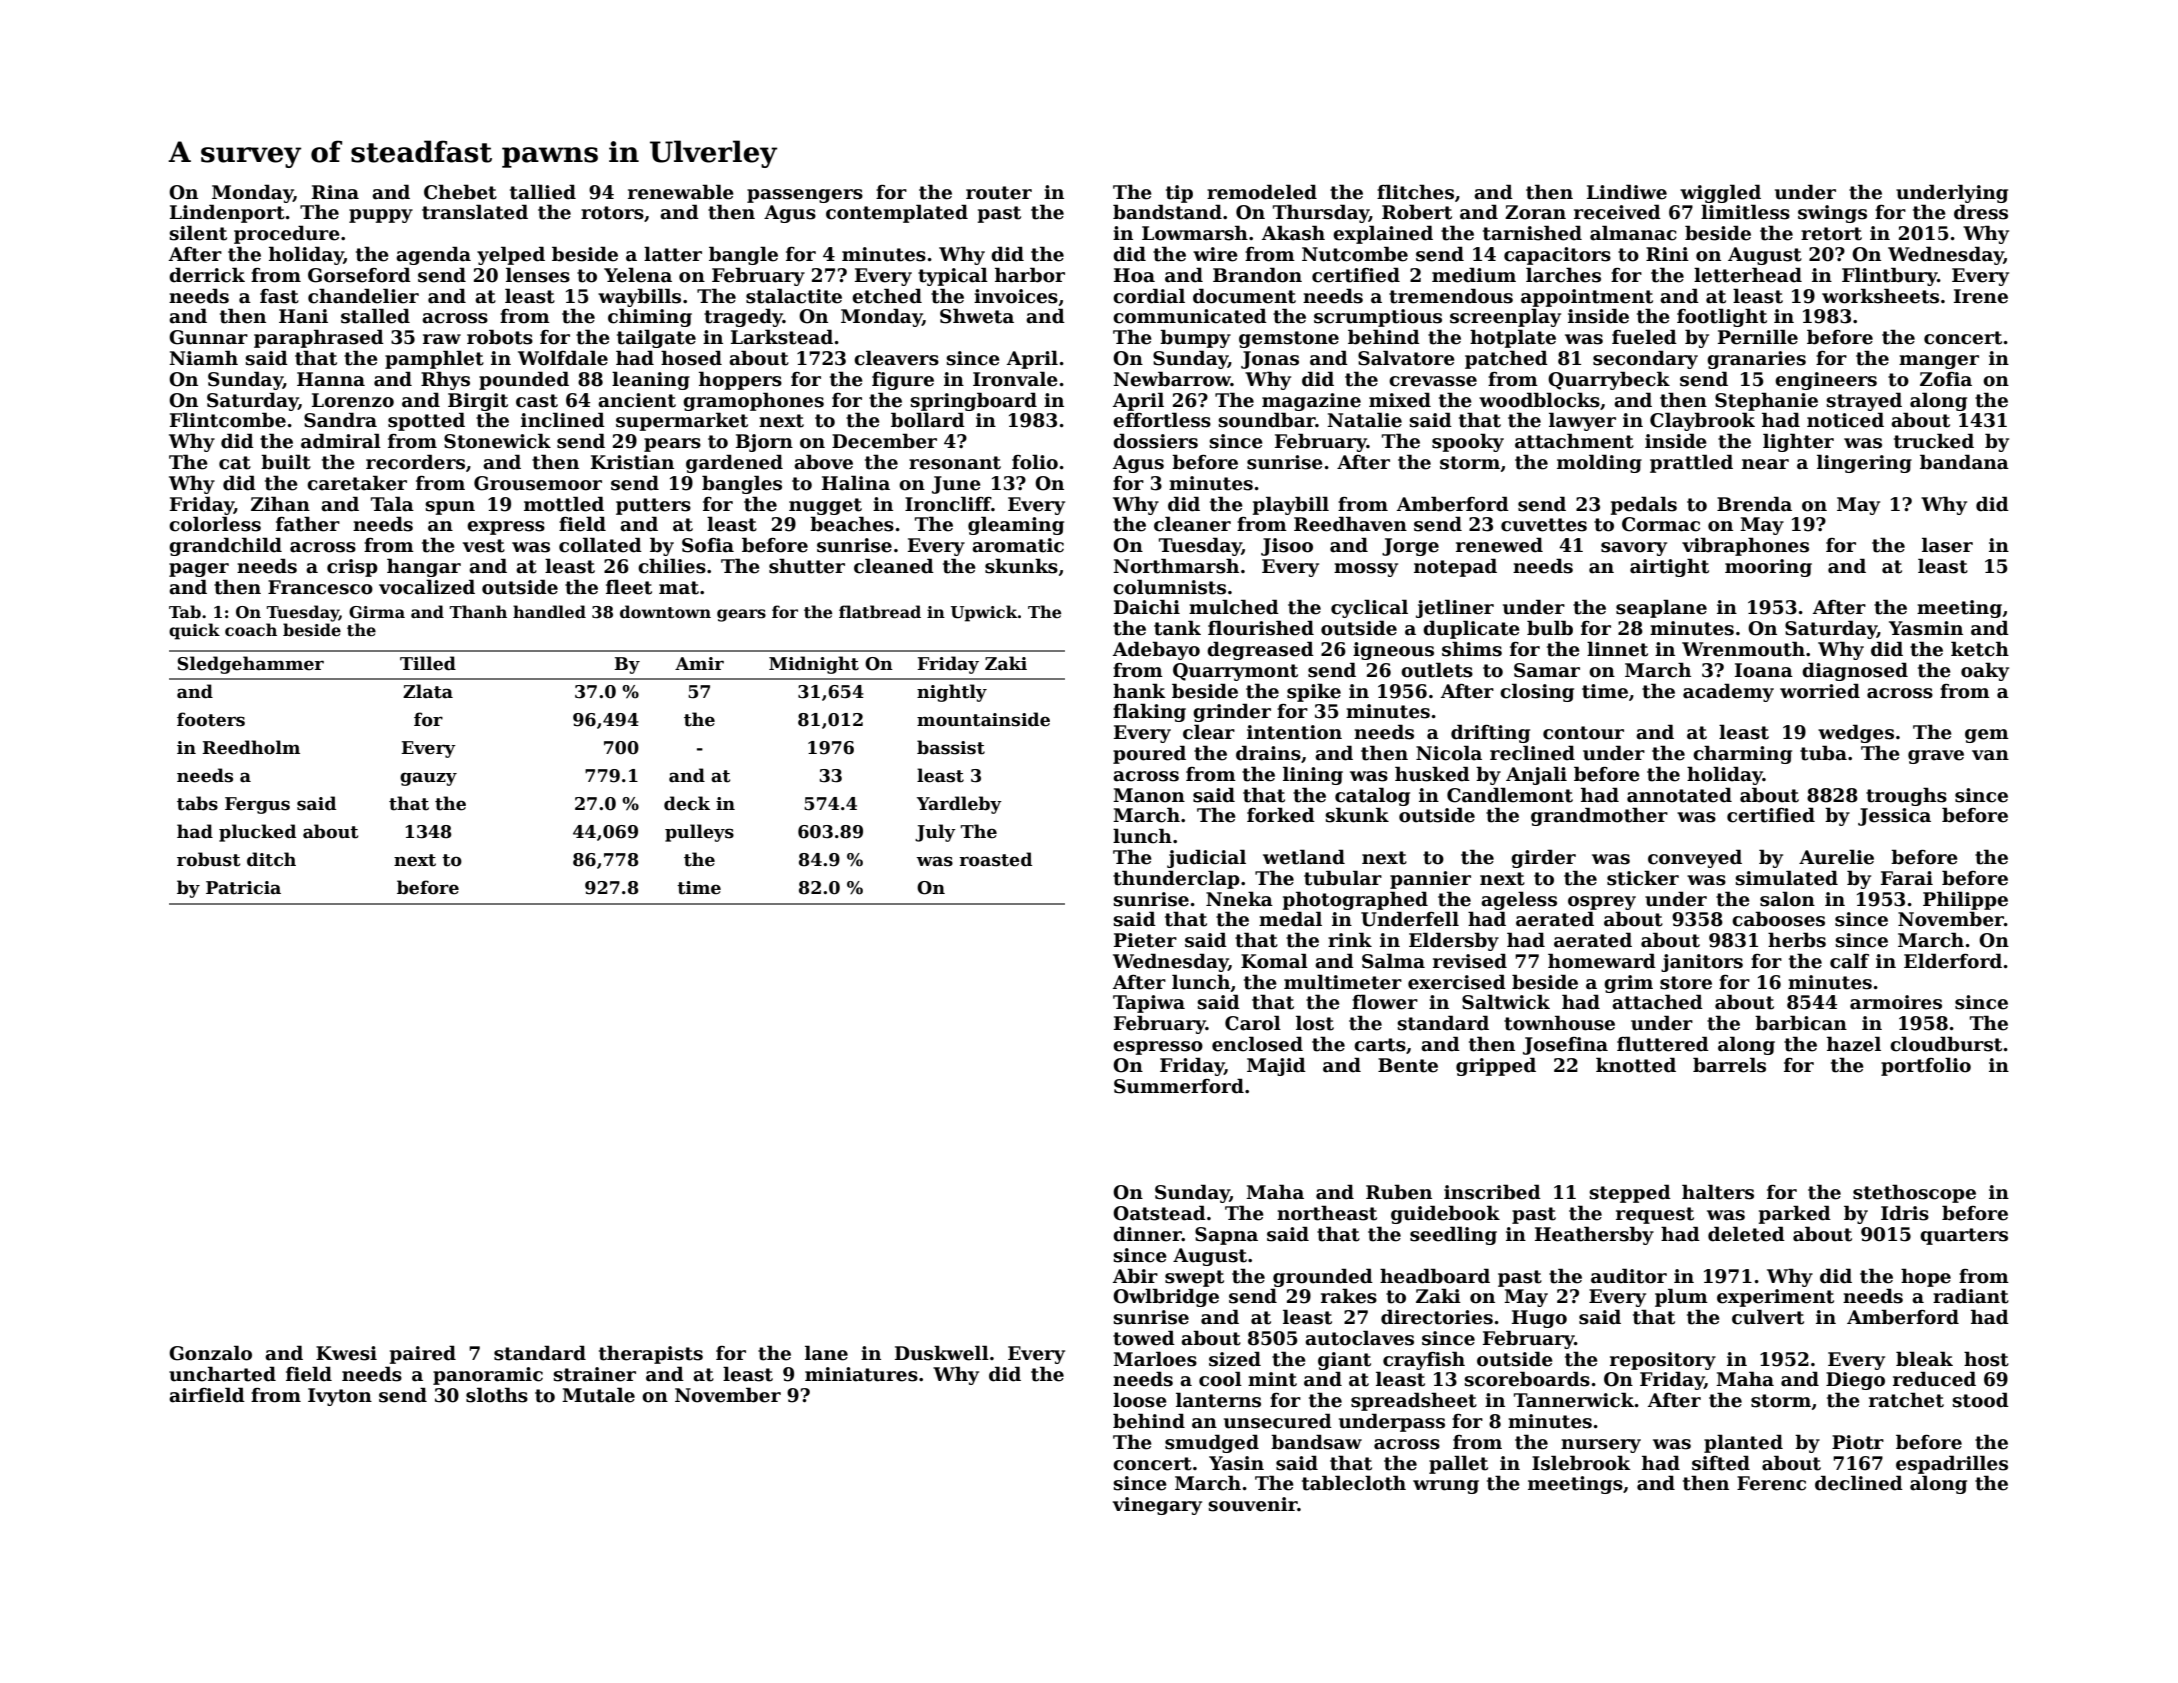 The width and height of the screenshot is (2178, 1683). I want to click on degreased, so click(1260, 650).
